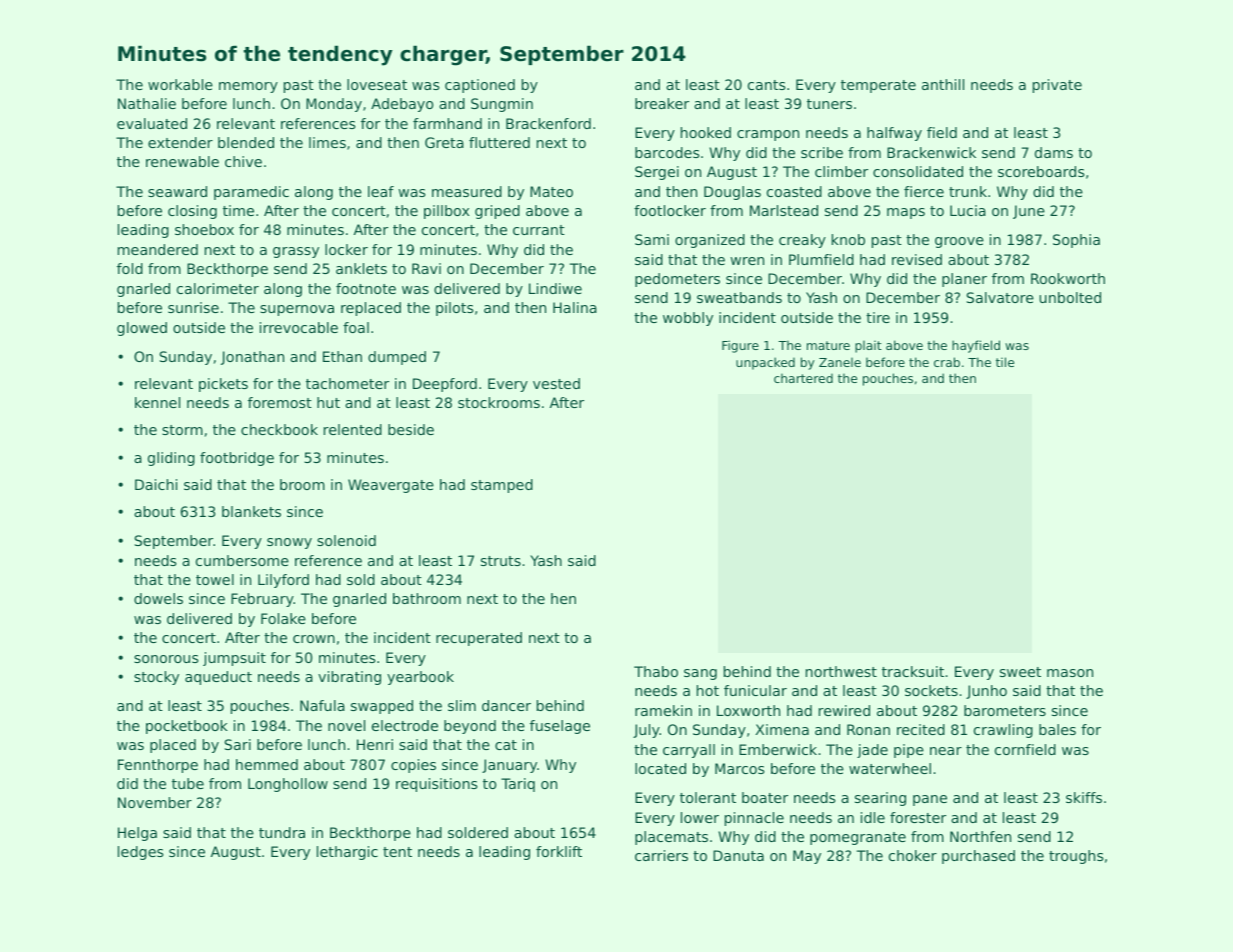 The width and height of the document is (1233, 952). What do you see at coordinates (327, 142) in the document?
I see `limes` at bounding box center [327, 142].
